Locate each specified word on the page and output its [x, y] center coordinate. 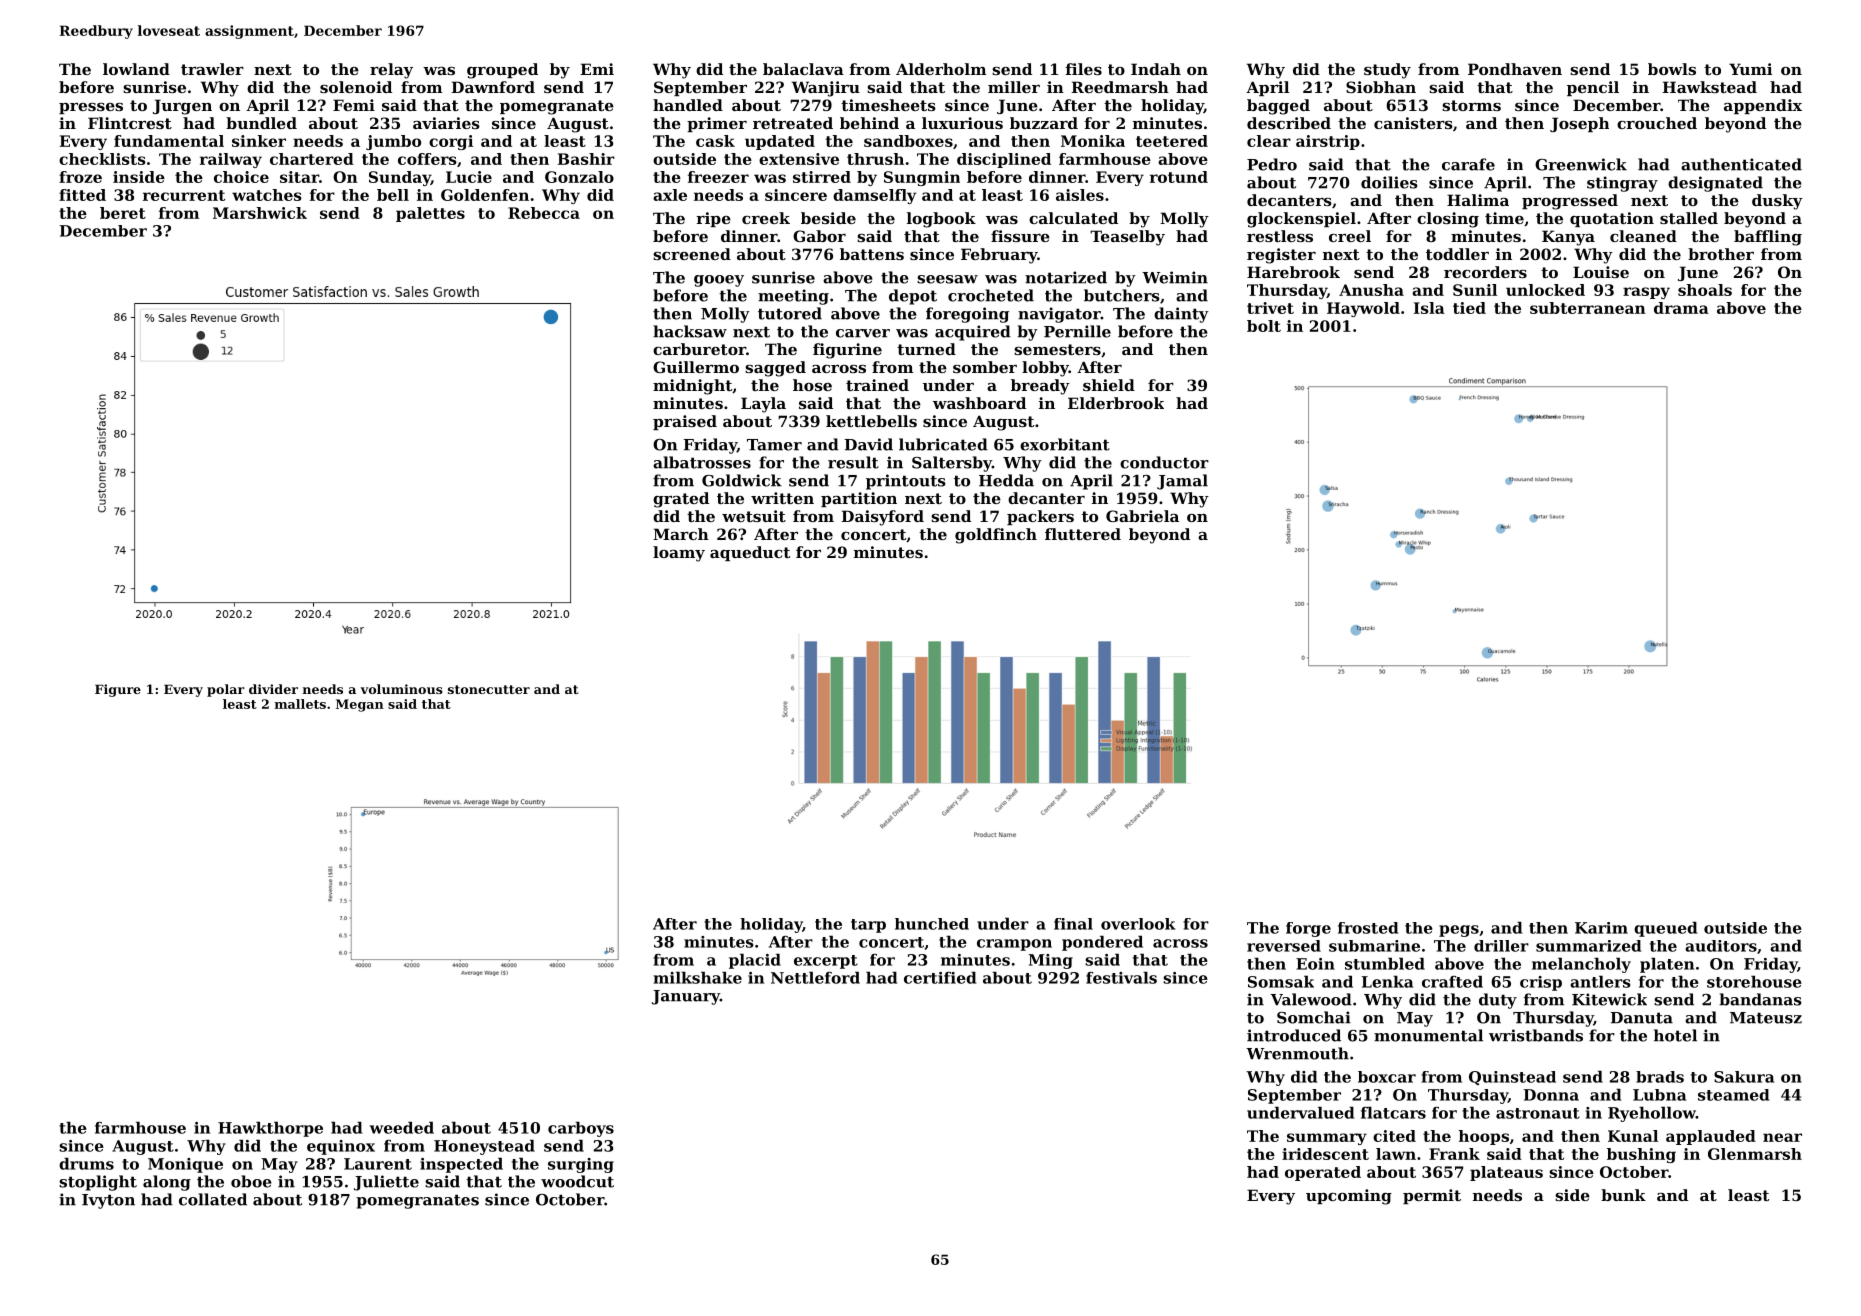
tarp [868, 926]
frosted [1368, 928]
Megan [360, 705]
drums [86, 1163]
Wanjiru [825, 89]
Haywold [1363, 309]
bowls [1672, 69]
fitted [82, 195]
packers [1040, 517]
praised [685, 422]
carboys [581, 1129]
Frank [1454, 1154]
